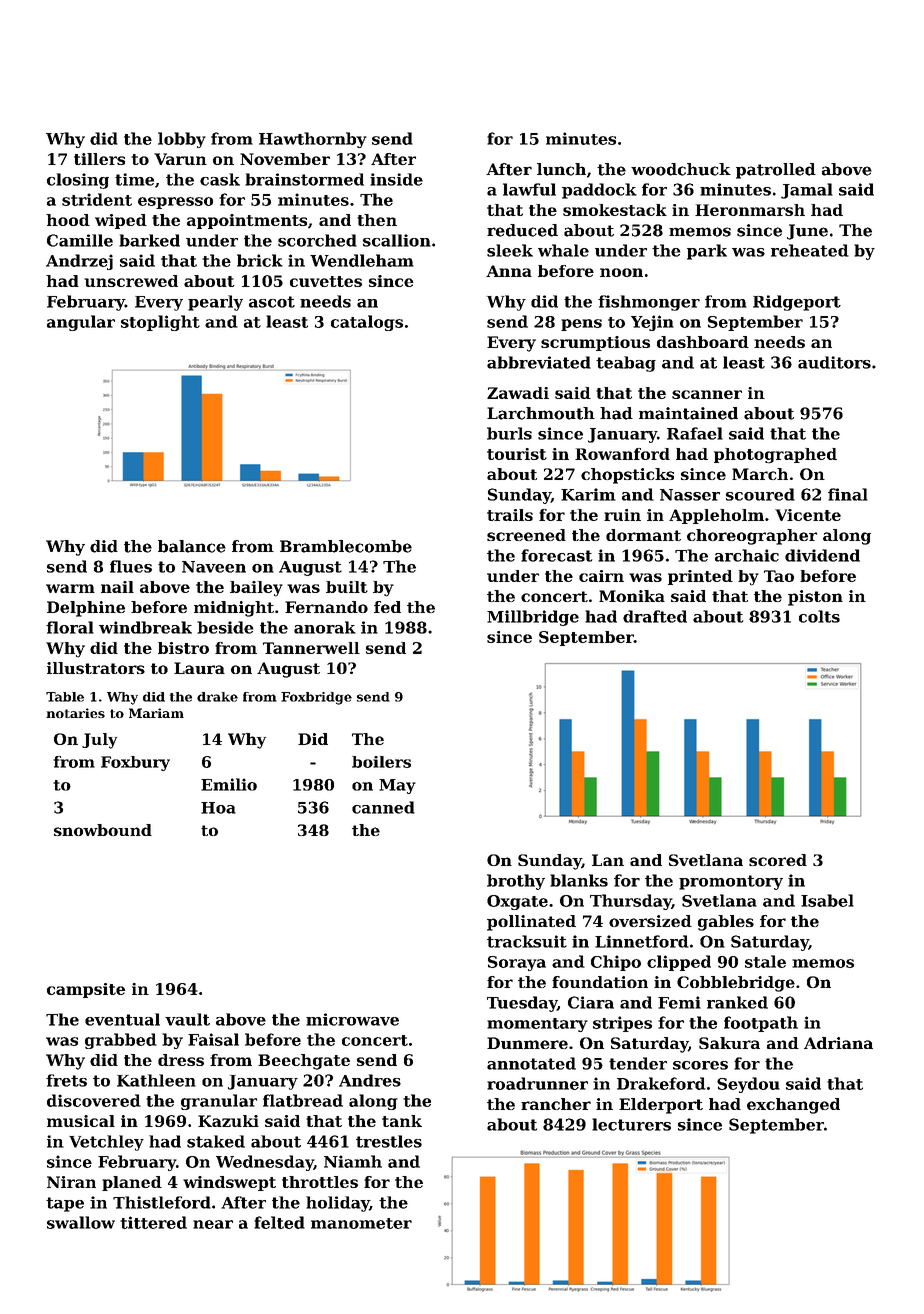 This screenshot has height=1314, width=924. Describe the element at coordinates (132, 1183) in the screenshot. I see `planed` at that location.
